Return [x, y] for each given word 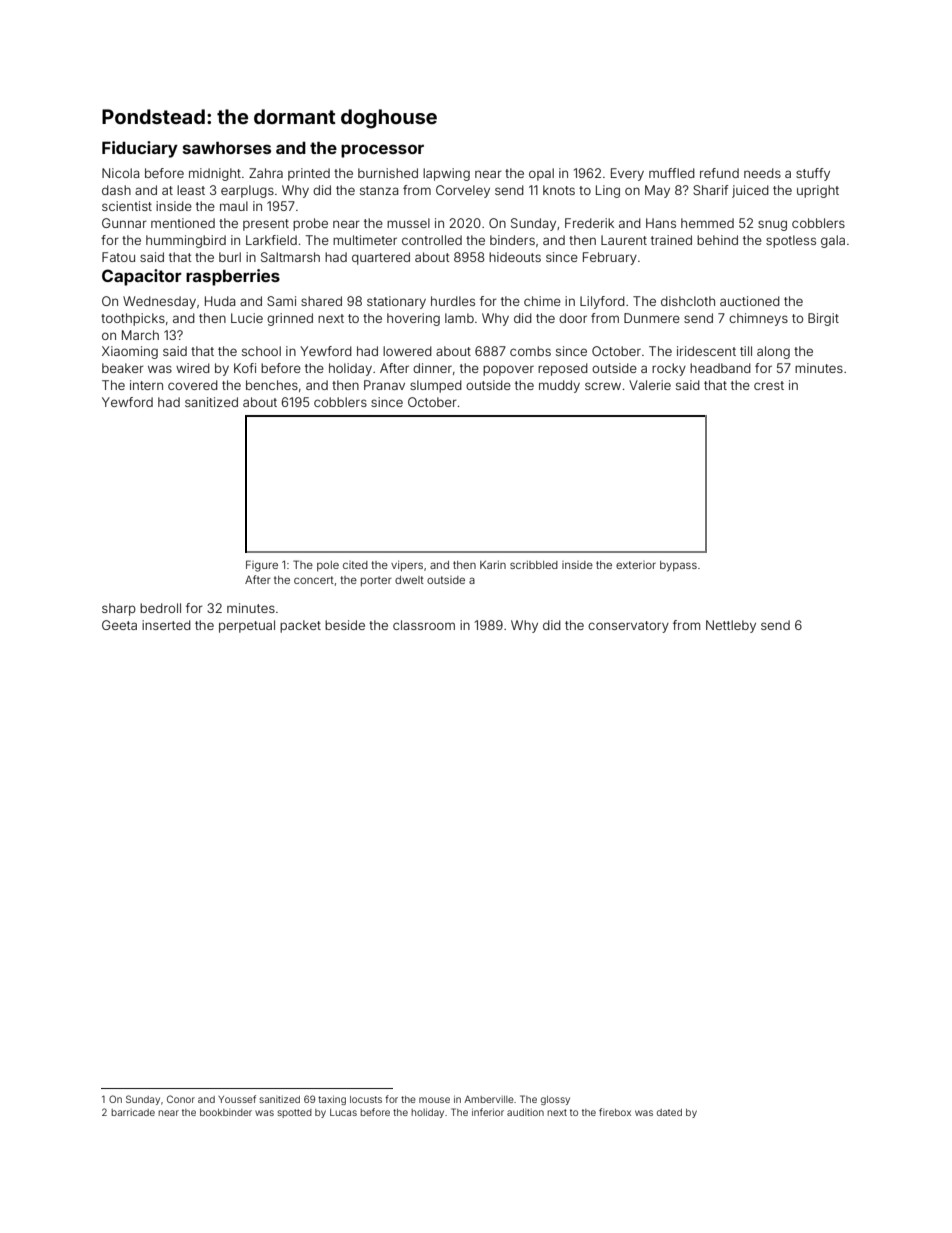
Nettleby [731, 626]
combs [530, 351]
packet [300, 626]
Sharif [711, 190]
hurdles [453, 301]
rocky [669, 369]
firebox [615, 1112]
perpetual [247, 626]
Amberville [489, 1099]
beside [345, 625]
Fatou [118, 257]
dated [669, 1112]
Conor [181, 1099]
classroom [424, 625]
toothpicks [133, 319]
